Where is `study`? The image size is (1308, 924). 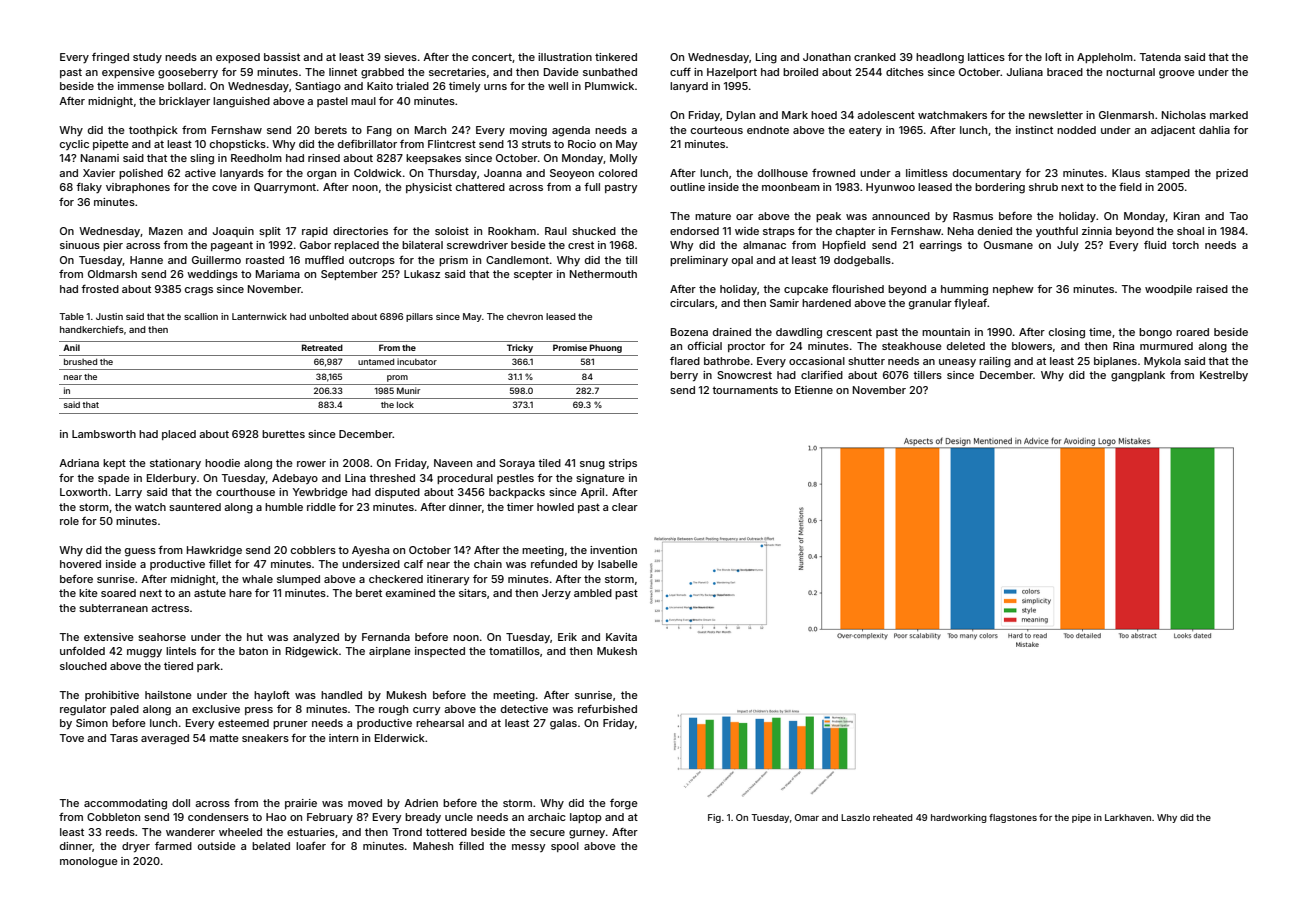 study is located at coordinates (147, 58).
